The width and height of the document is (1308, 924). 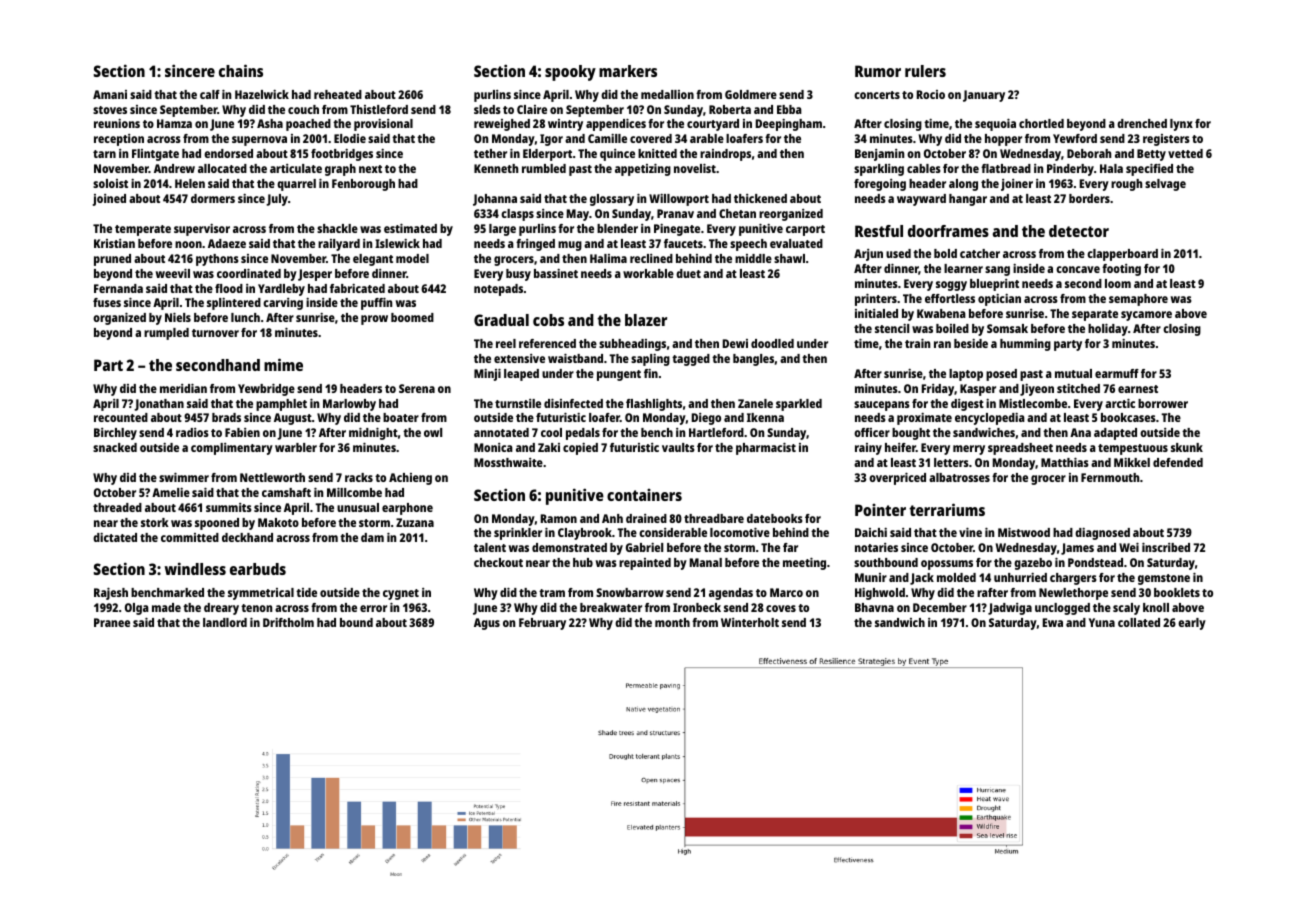 What do you see at coordinates (612, 200) in the document?
I see `glossary` at bounding box center [612, 200].
